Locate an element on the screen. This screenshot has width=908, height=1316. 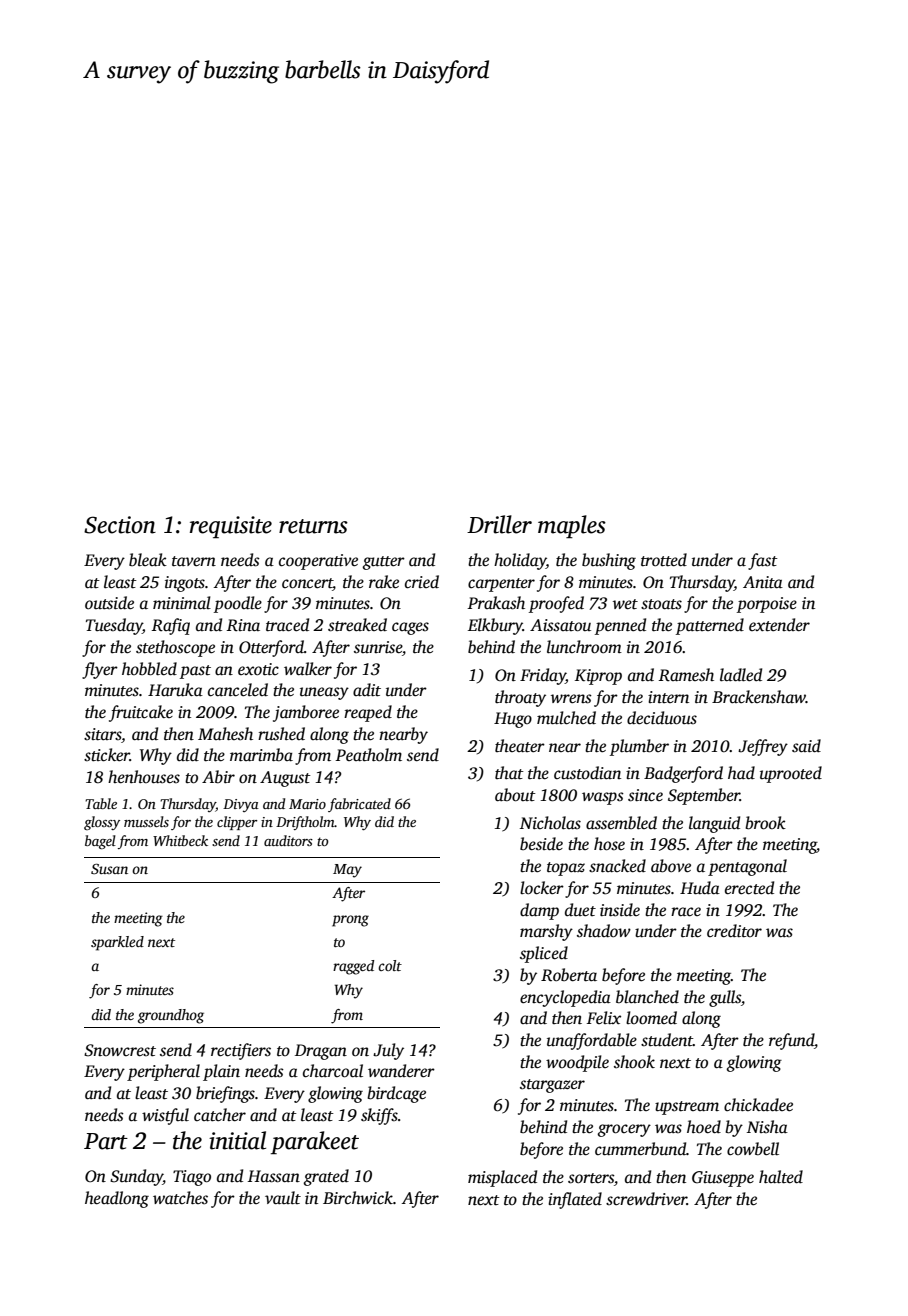
sparkled is located at coordinates (117, 943).
